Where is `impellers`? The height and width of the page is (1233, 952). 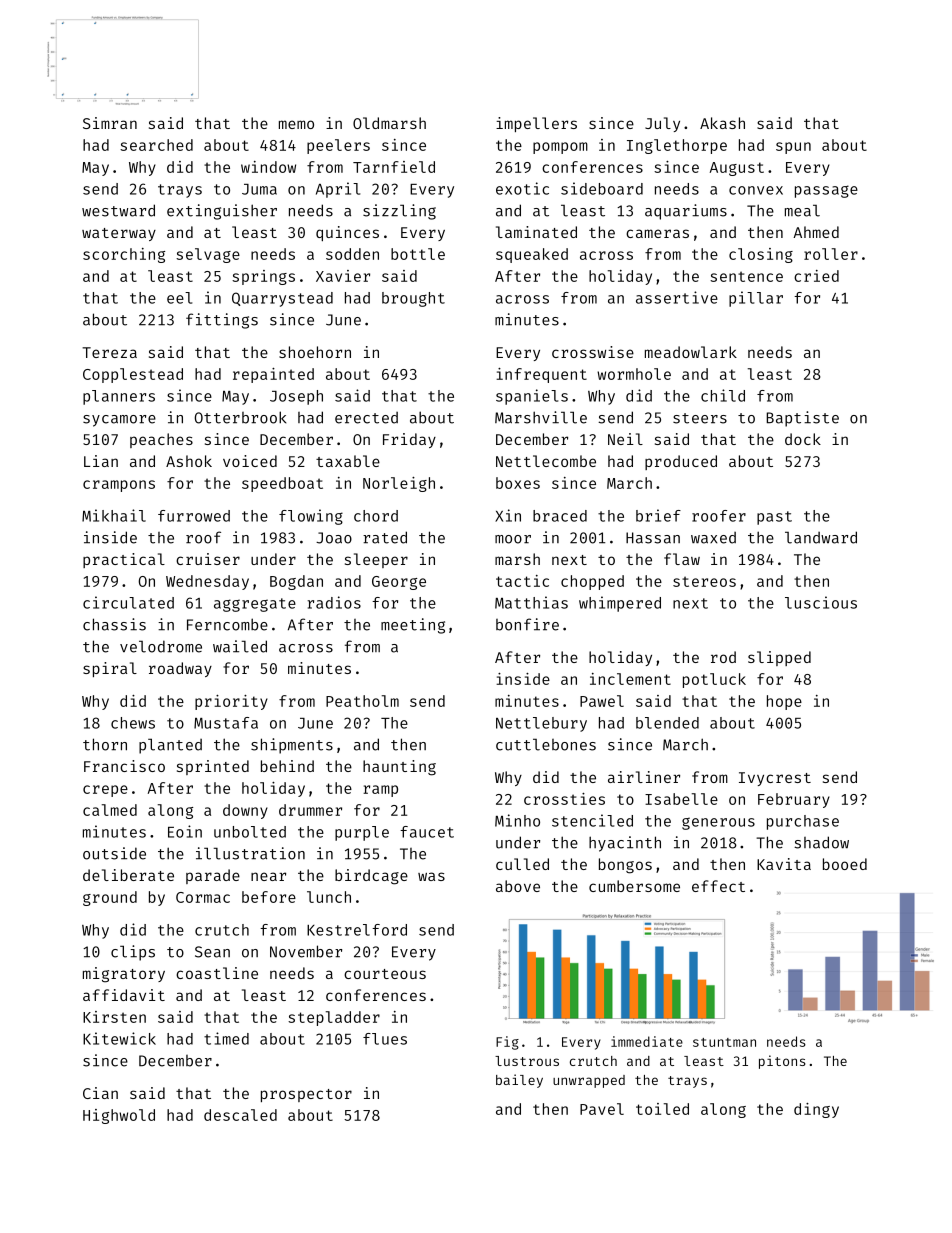 impellers is located at coordinates (536, 124).
